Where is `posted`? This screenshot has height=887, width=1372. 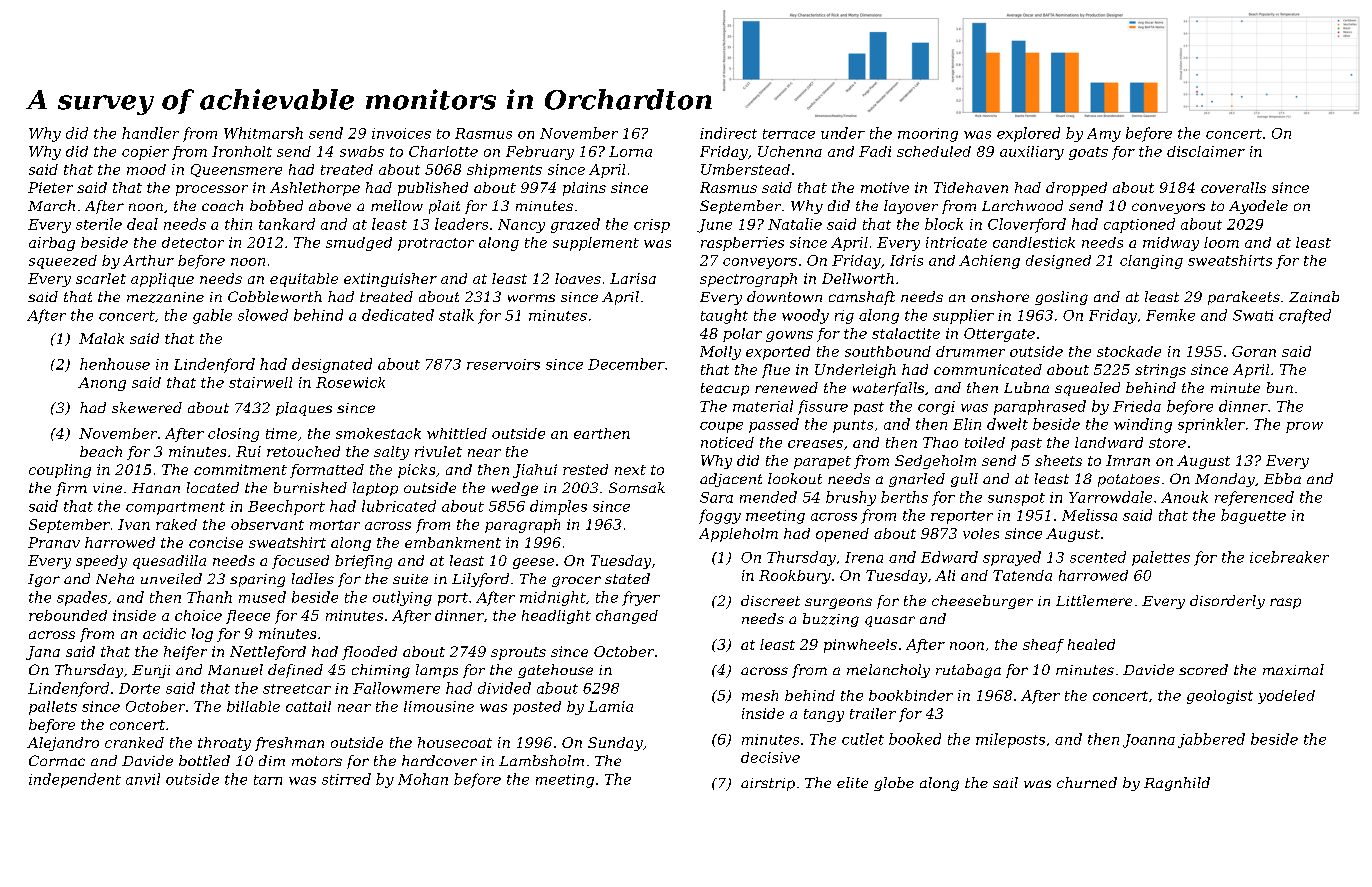
posted is located at coordinates (537, 708).
